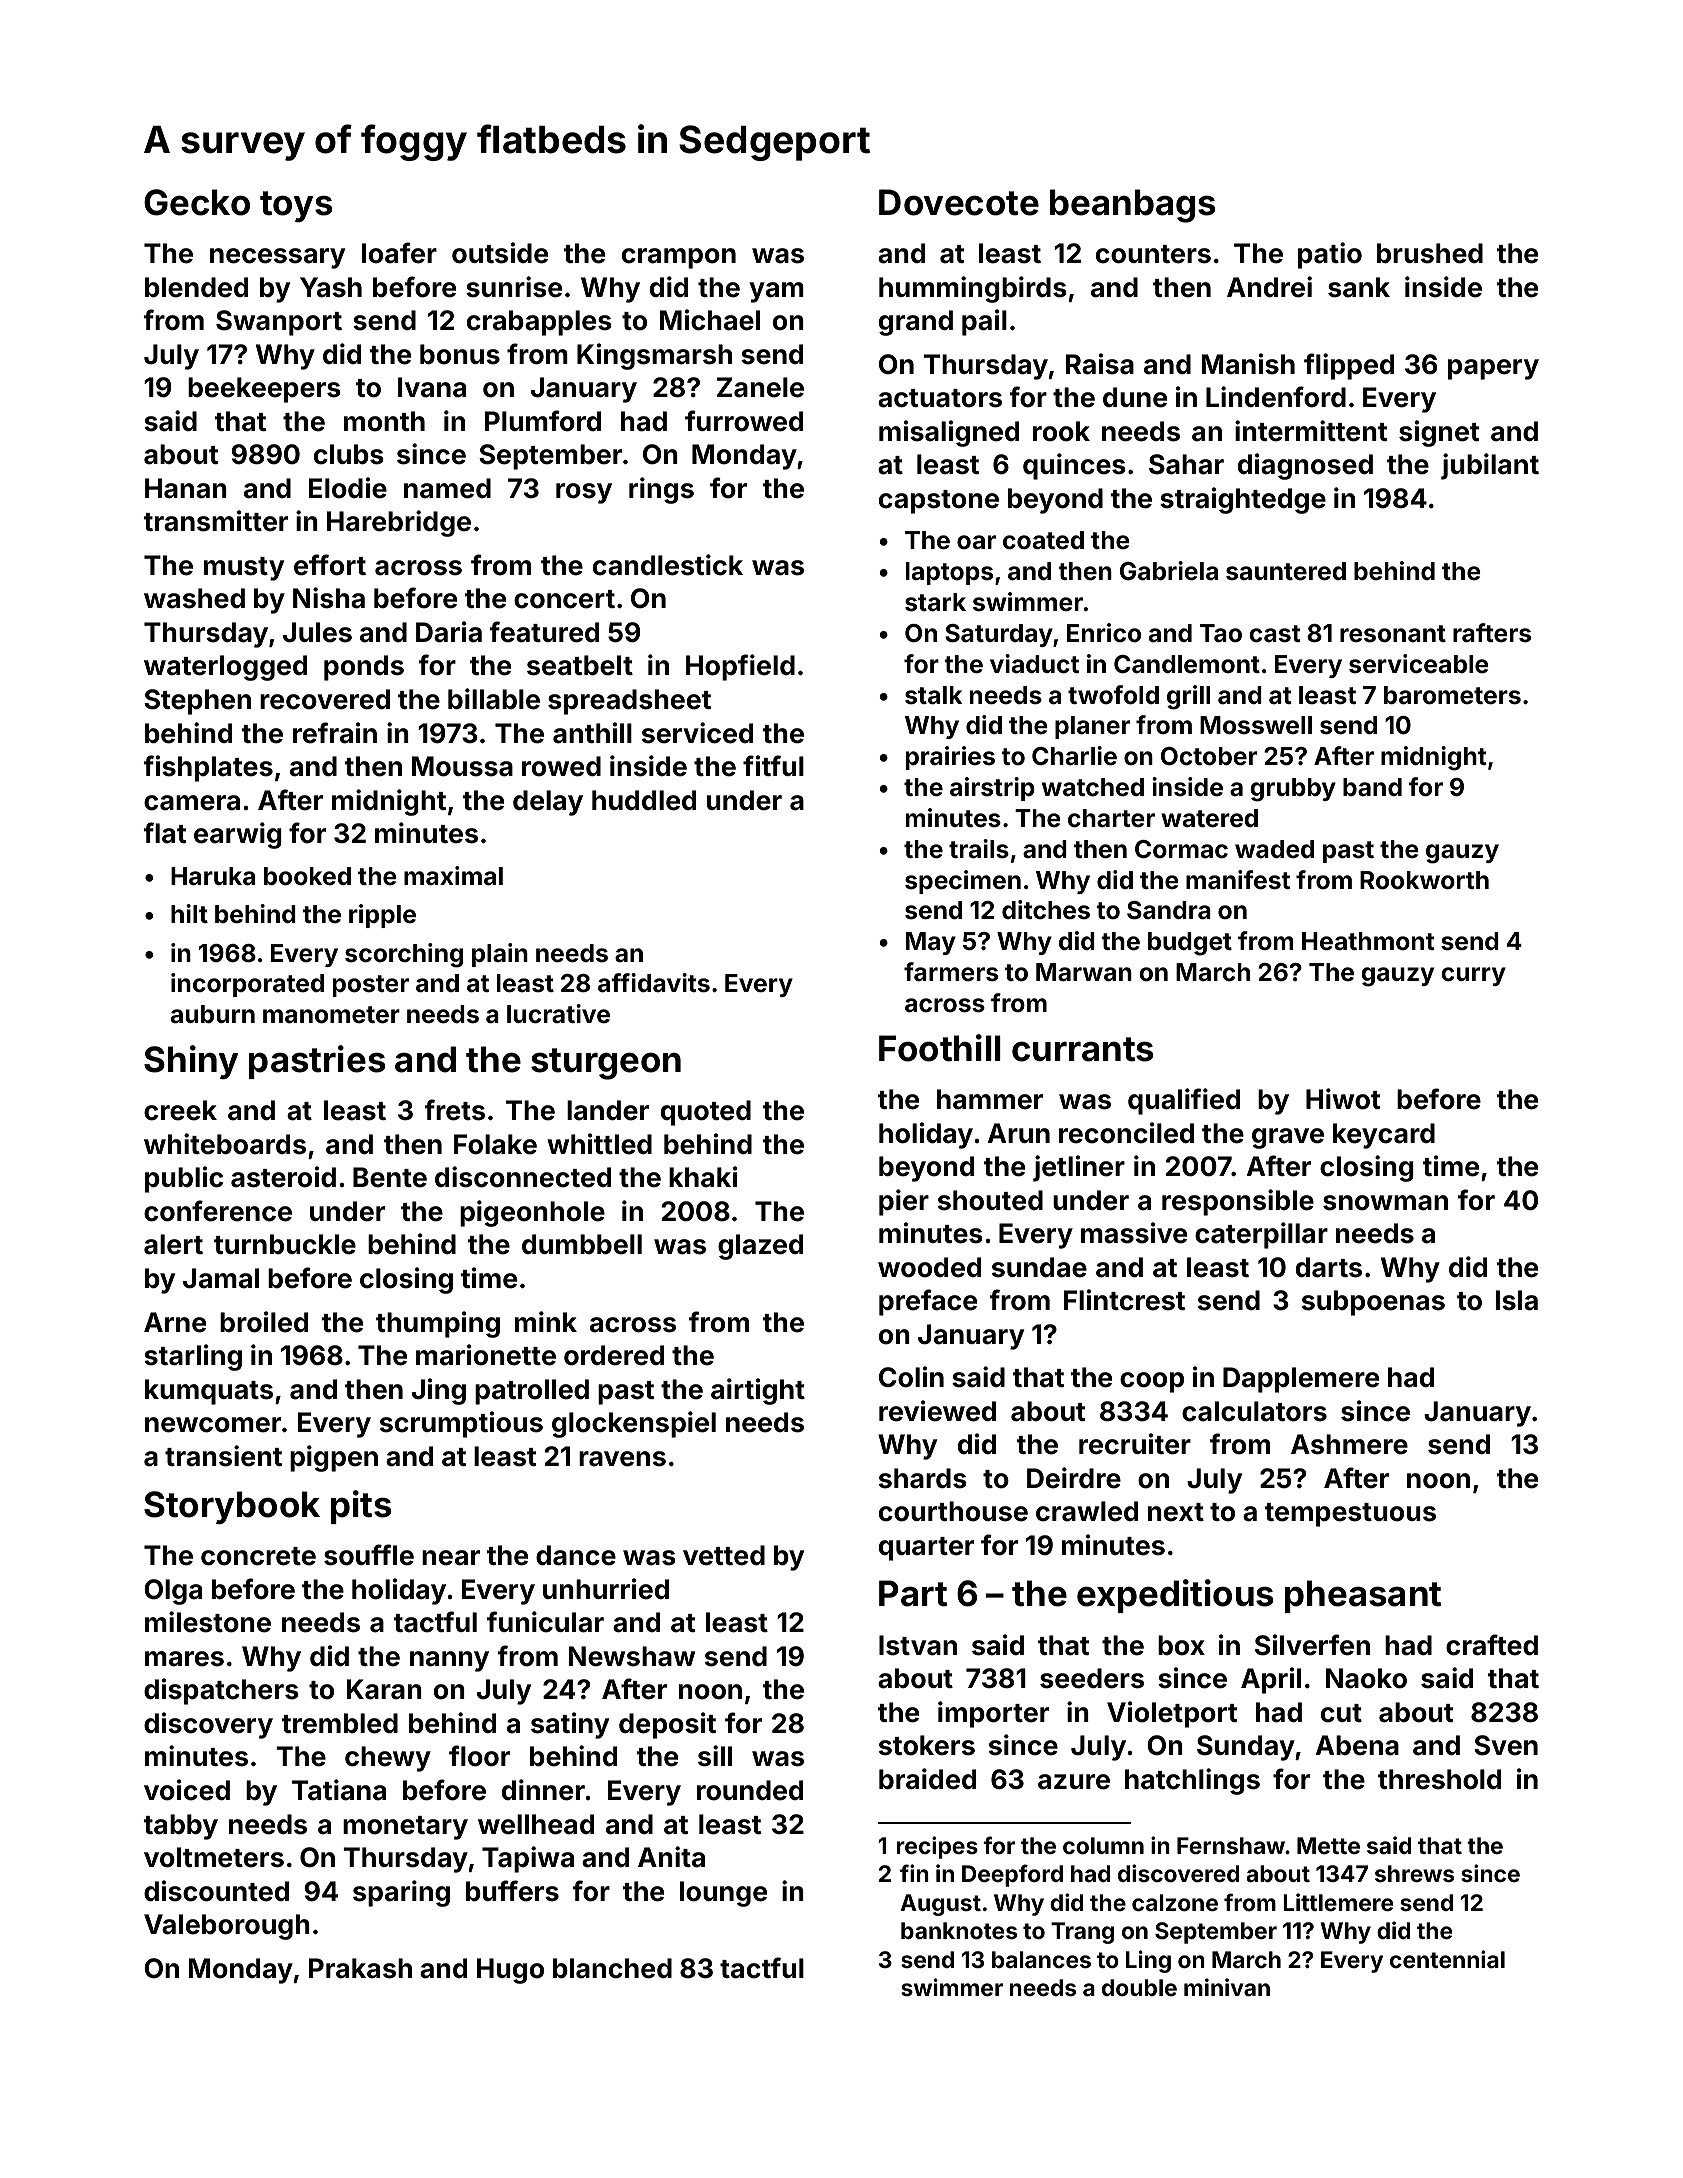  What do you see at coordinates (931, 943) in the screenshot?
I see `May` at bounding box center [931, 943].
